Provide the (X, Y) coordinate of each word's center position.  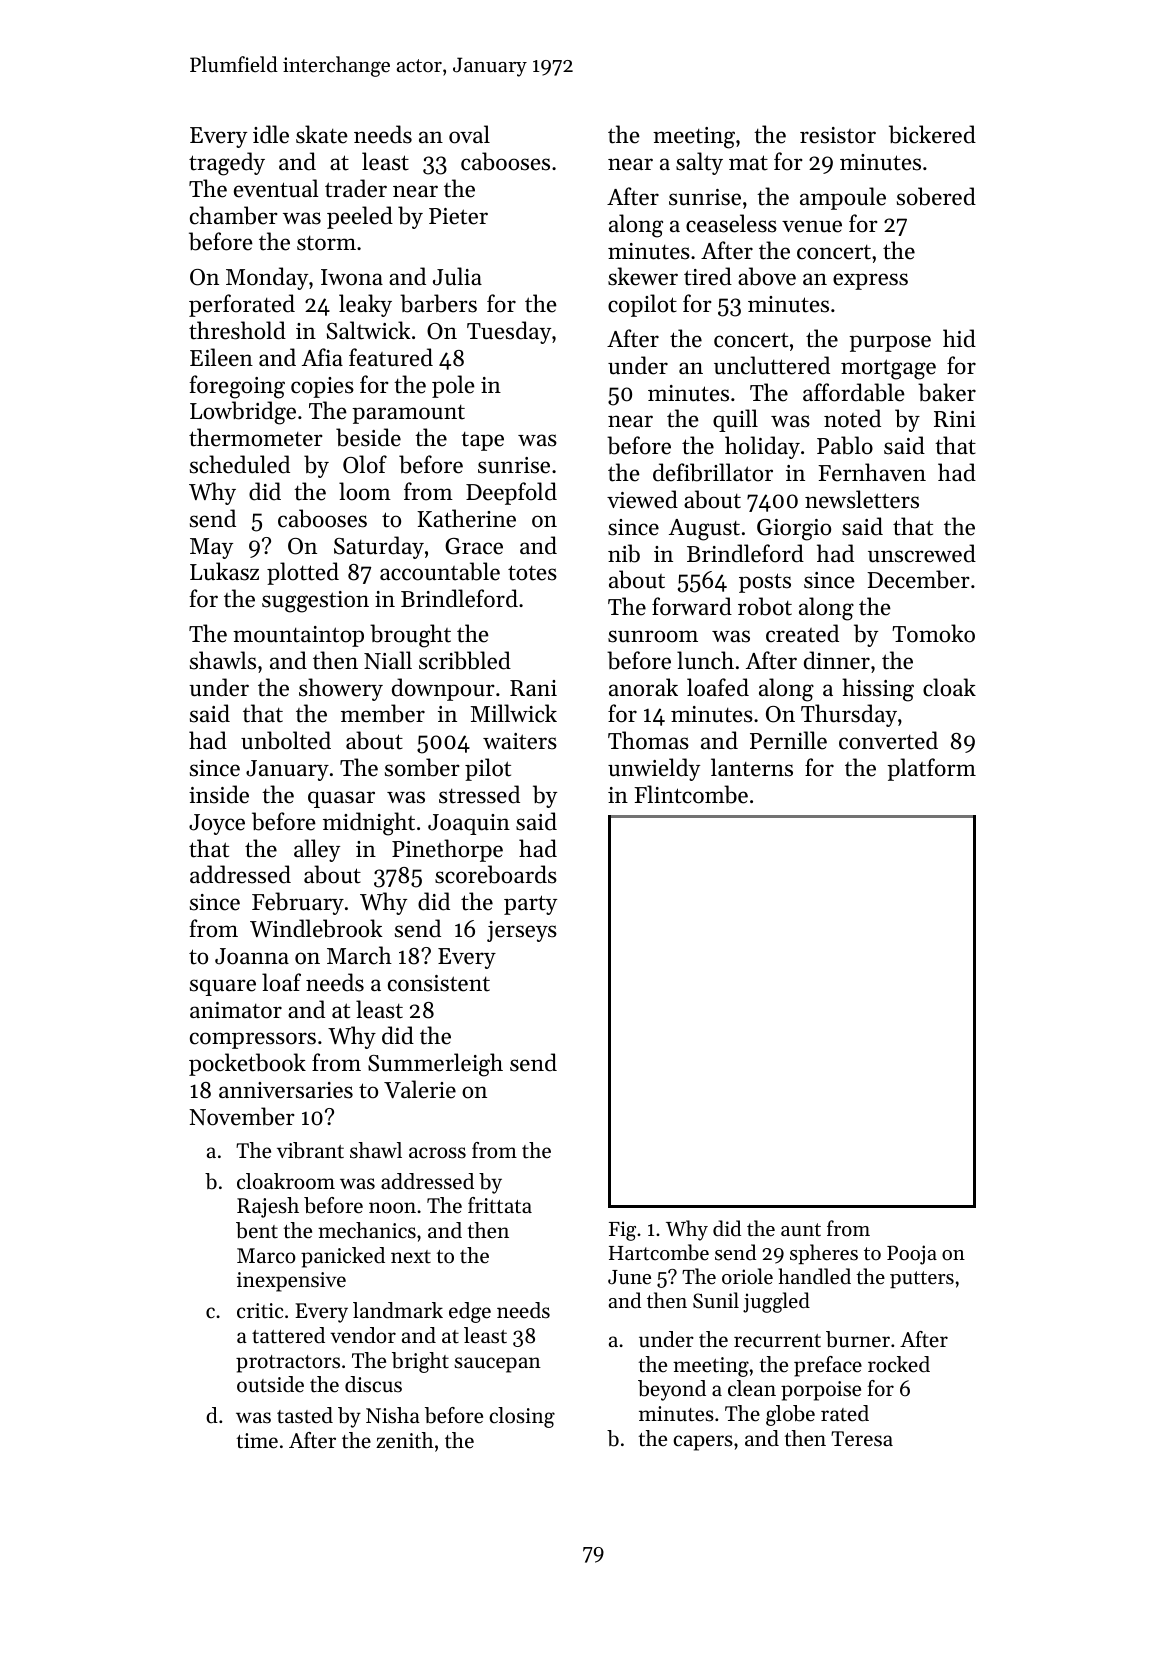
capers (703, 1443)
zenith (405, 1440)
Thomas (648, 740)
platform (931, 769)
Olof (365, 464)
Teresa (862, 1439)
